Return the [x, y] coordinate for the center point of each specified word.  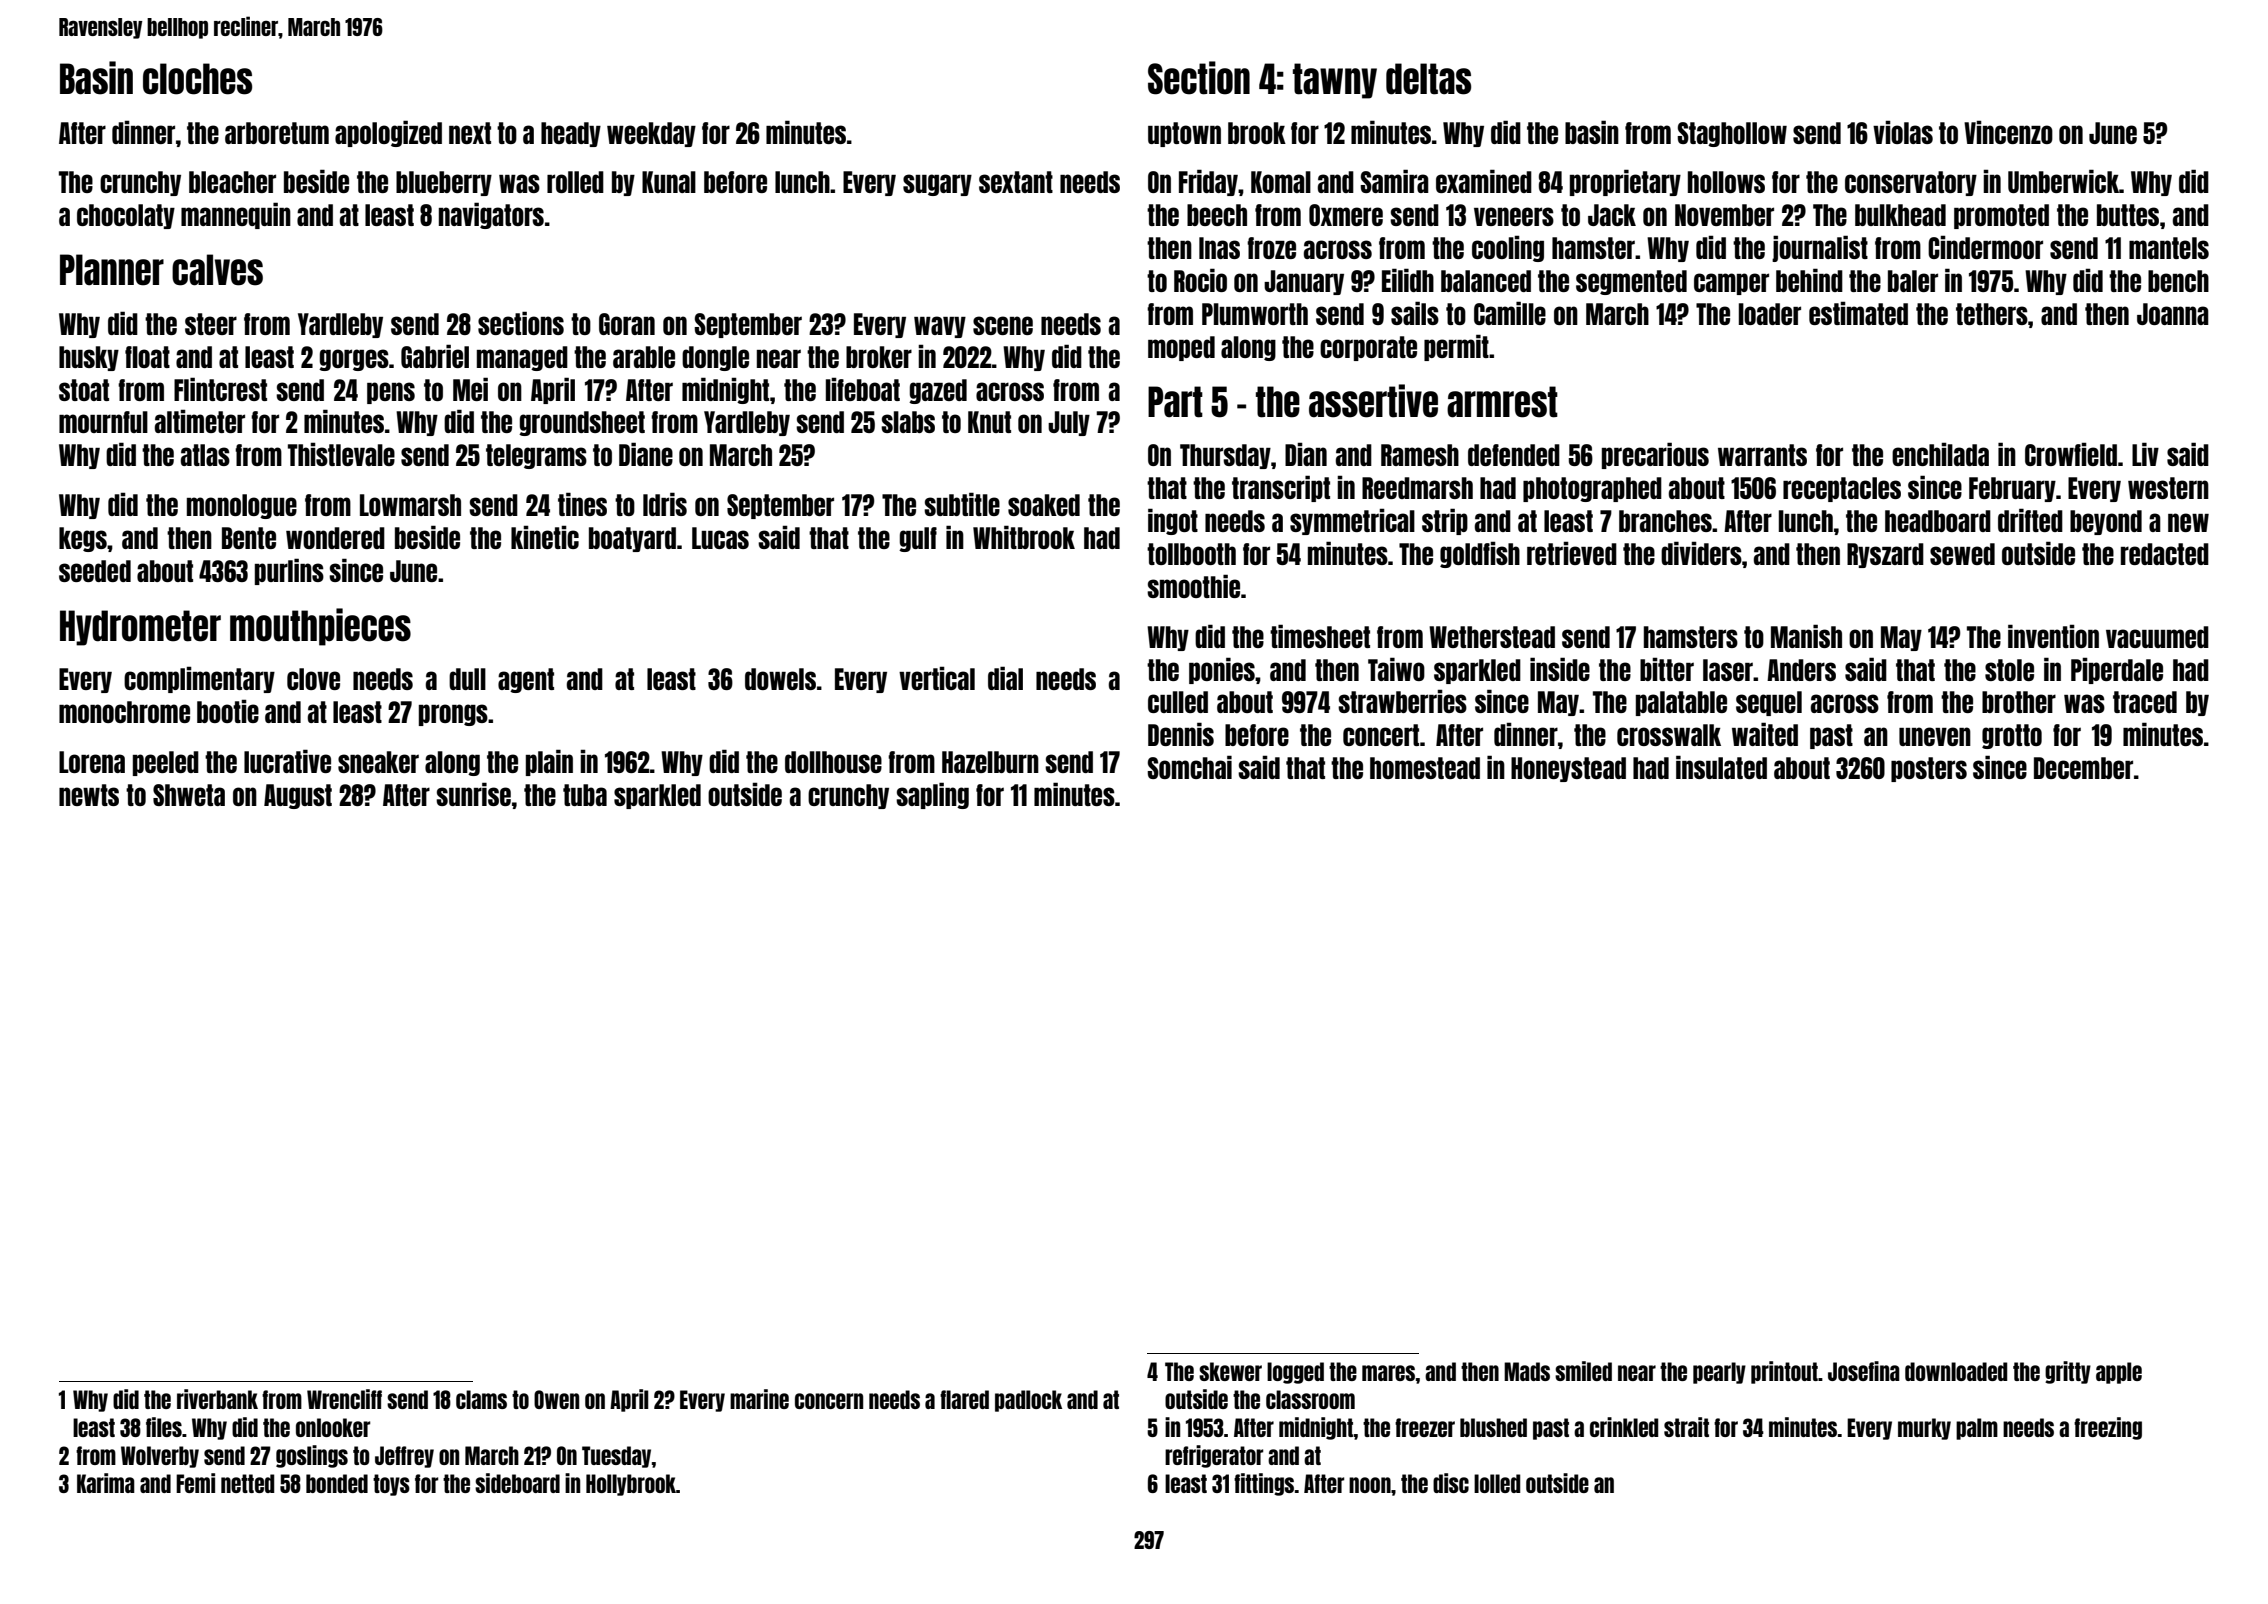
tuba [585, 795]
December [2083, 768]
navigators [491, 215]
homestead [1425, 768]
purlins [289, 571]
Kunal [669, 182]
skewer [1230, 1371]
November [1724, 215]
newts [89, 795]
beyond [2106, 522]
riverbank [217, 1399]
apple [2119, 1373]
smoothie [1193, 586]
